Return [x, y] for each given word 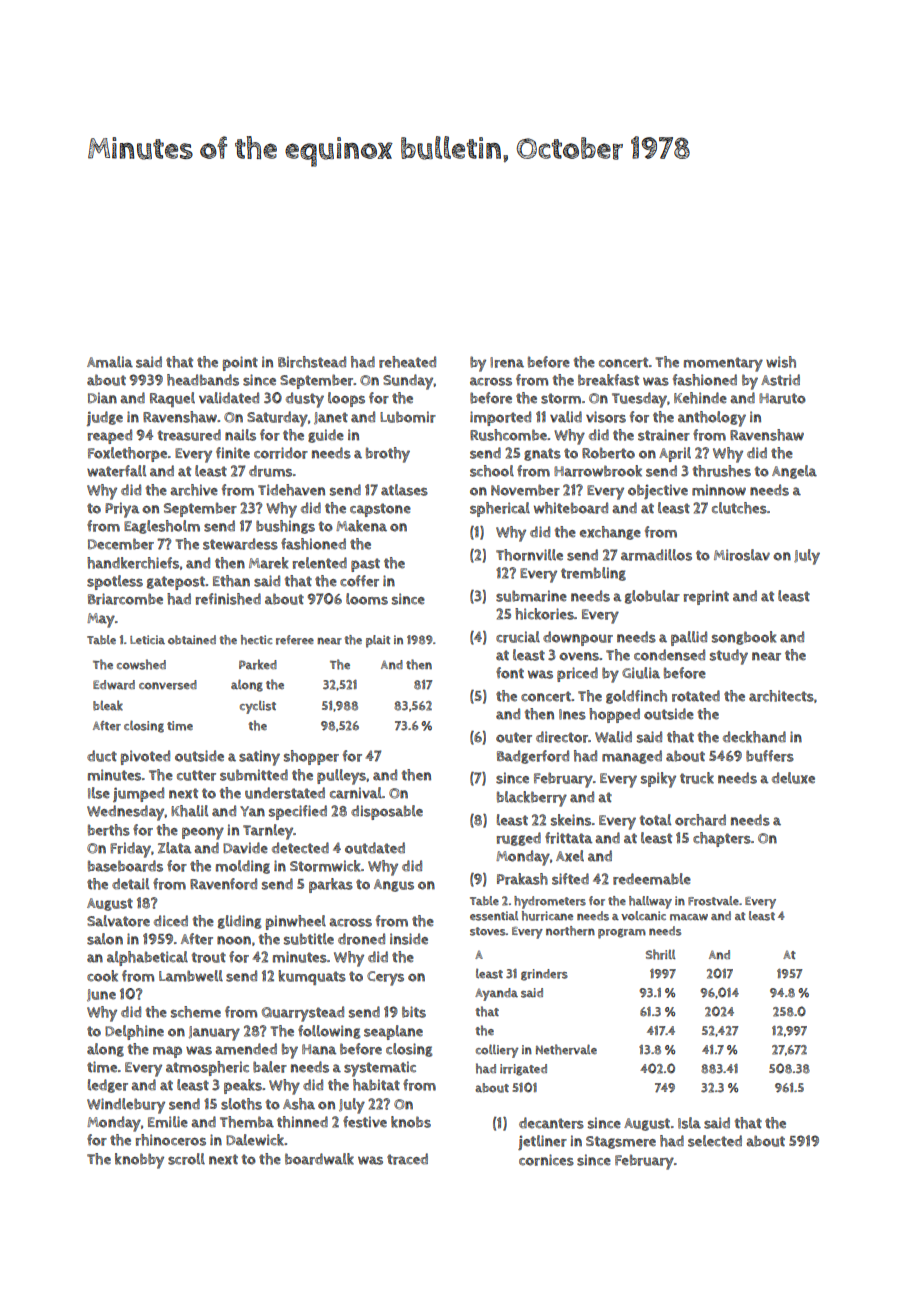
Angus [394, 885]
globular [652, 597]
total [655, 820]
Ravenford [223, 884]
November [525, 490]
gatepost [176, 583]
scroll [186, 1159]
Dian [102, 398]
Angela [794, 472]
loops [346, 399]
